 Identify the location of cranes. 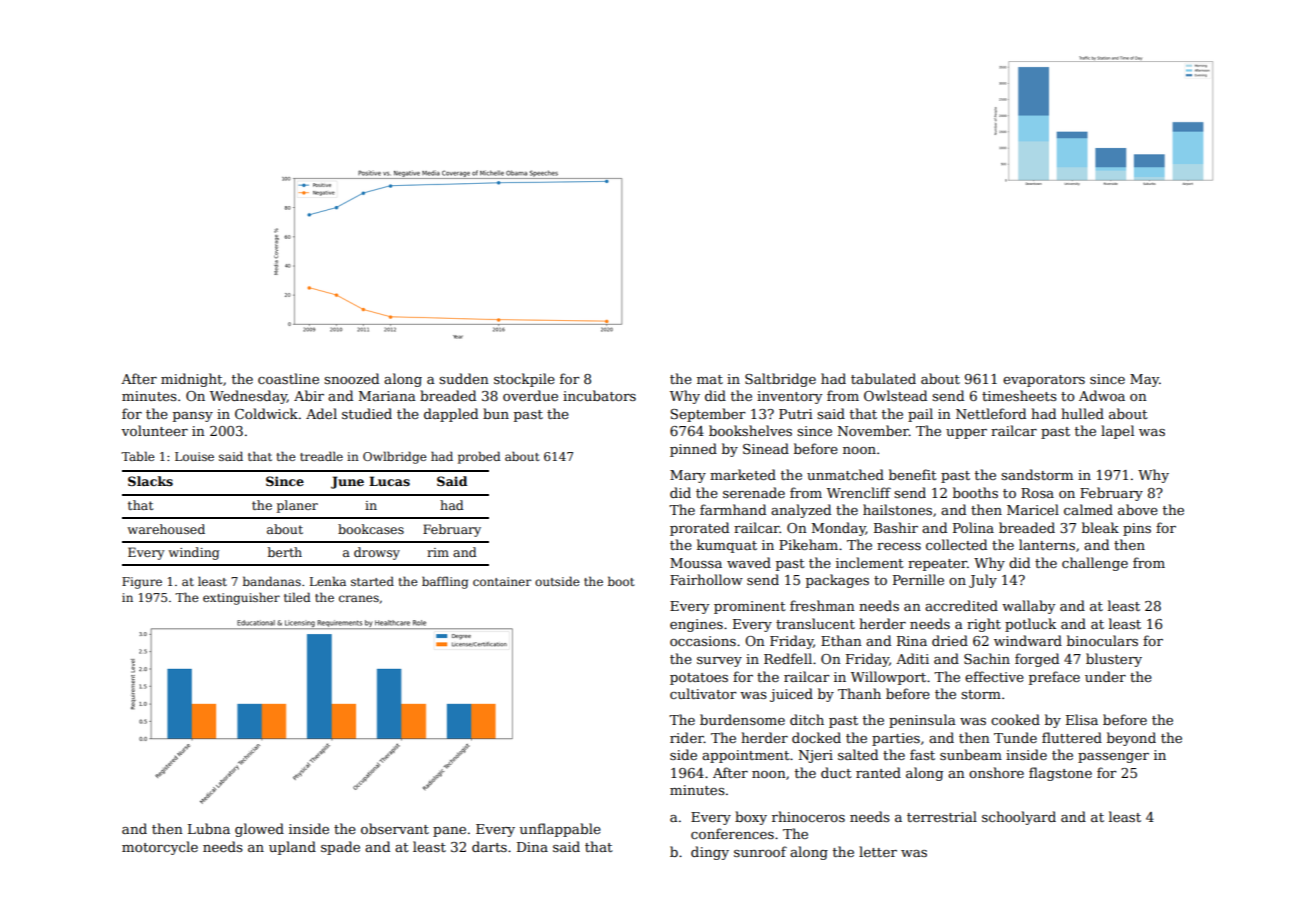
(359, 598).
